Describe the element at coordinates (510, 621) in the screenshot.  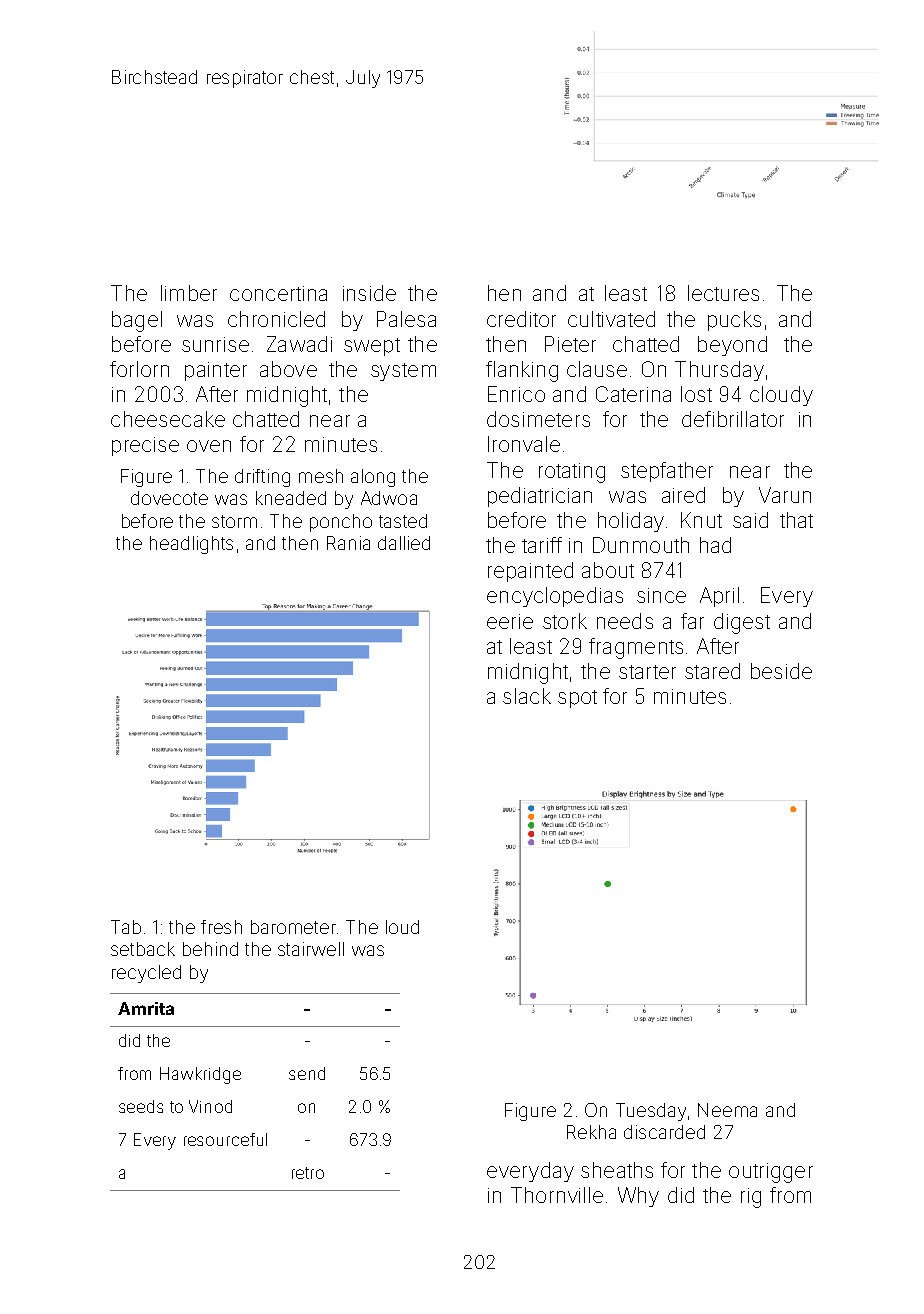
I see `eerie` at that location.
